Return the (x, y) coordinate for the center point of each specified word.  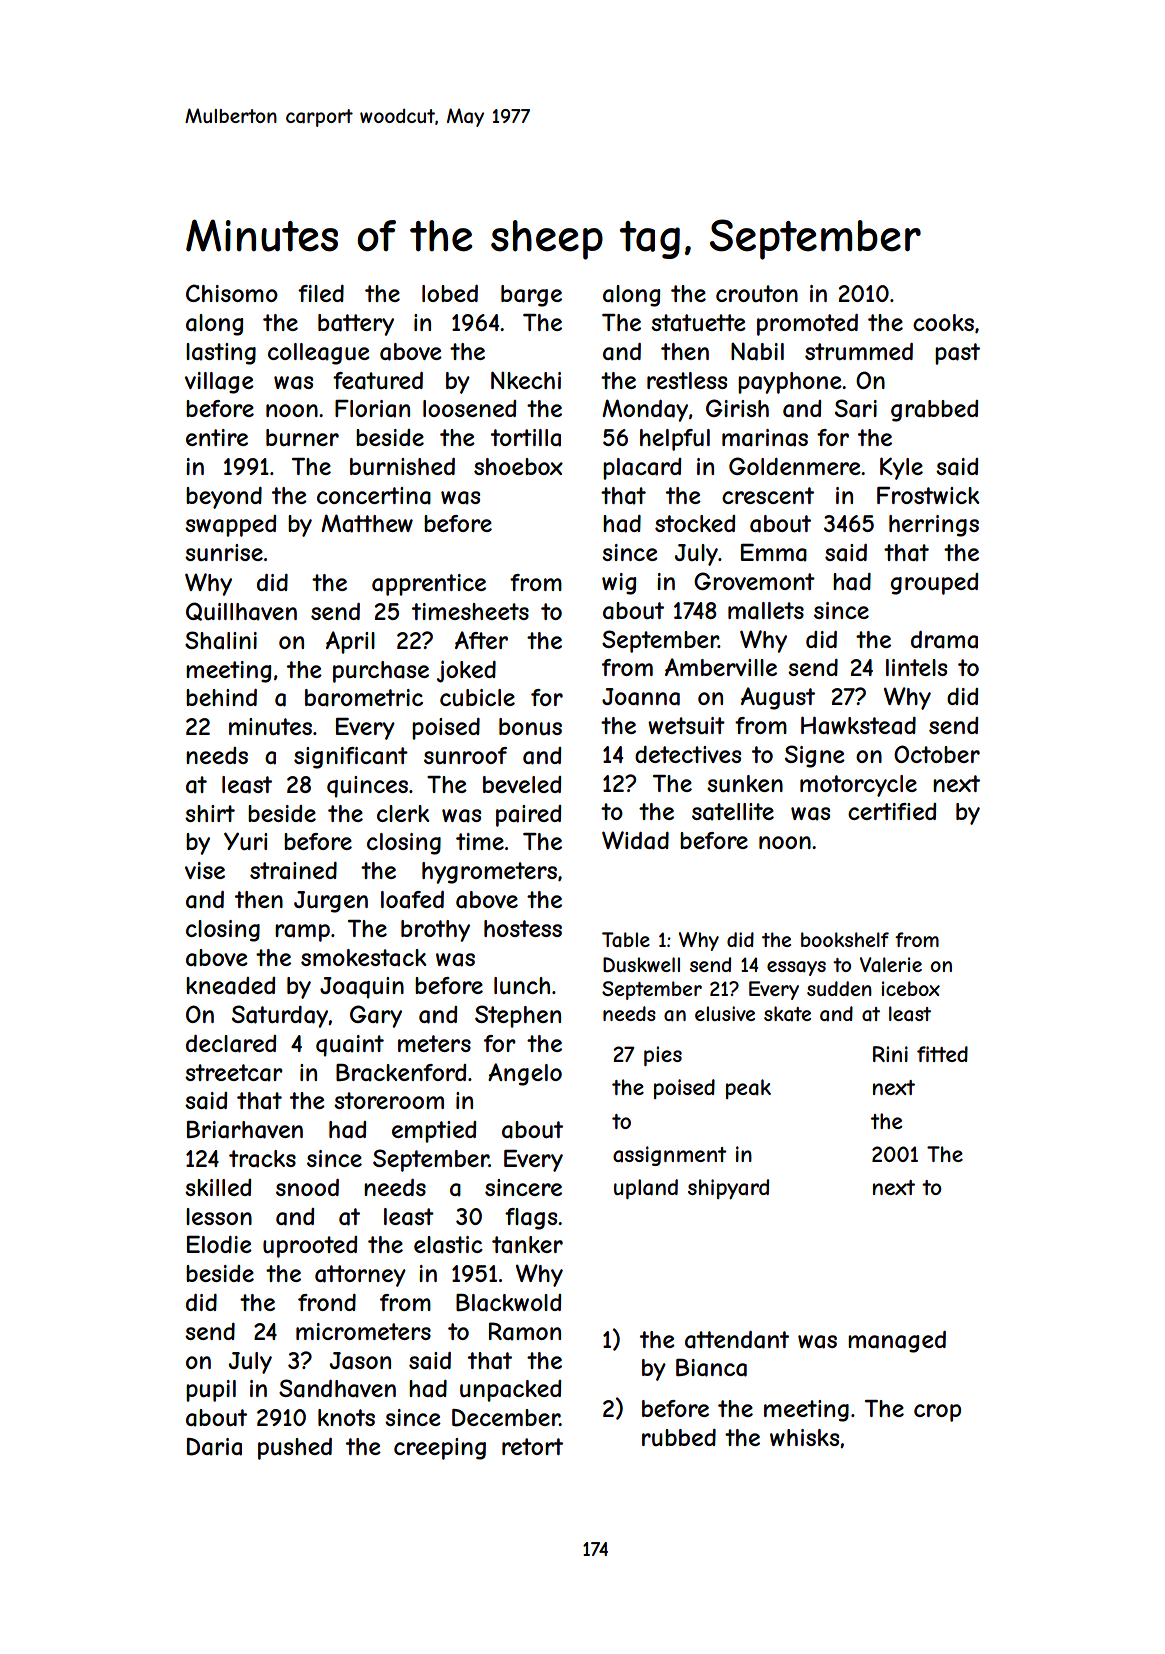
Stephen (518, 1016)
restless (687, 380)
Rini (890, 1054)
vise (205, 870)
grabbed (934, 411)
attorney (360, 1276)
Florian (372, 408)
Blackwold (508, 1302)
